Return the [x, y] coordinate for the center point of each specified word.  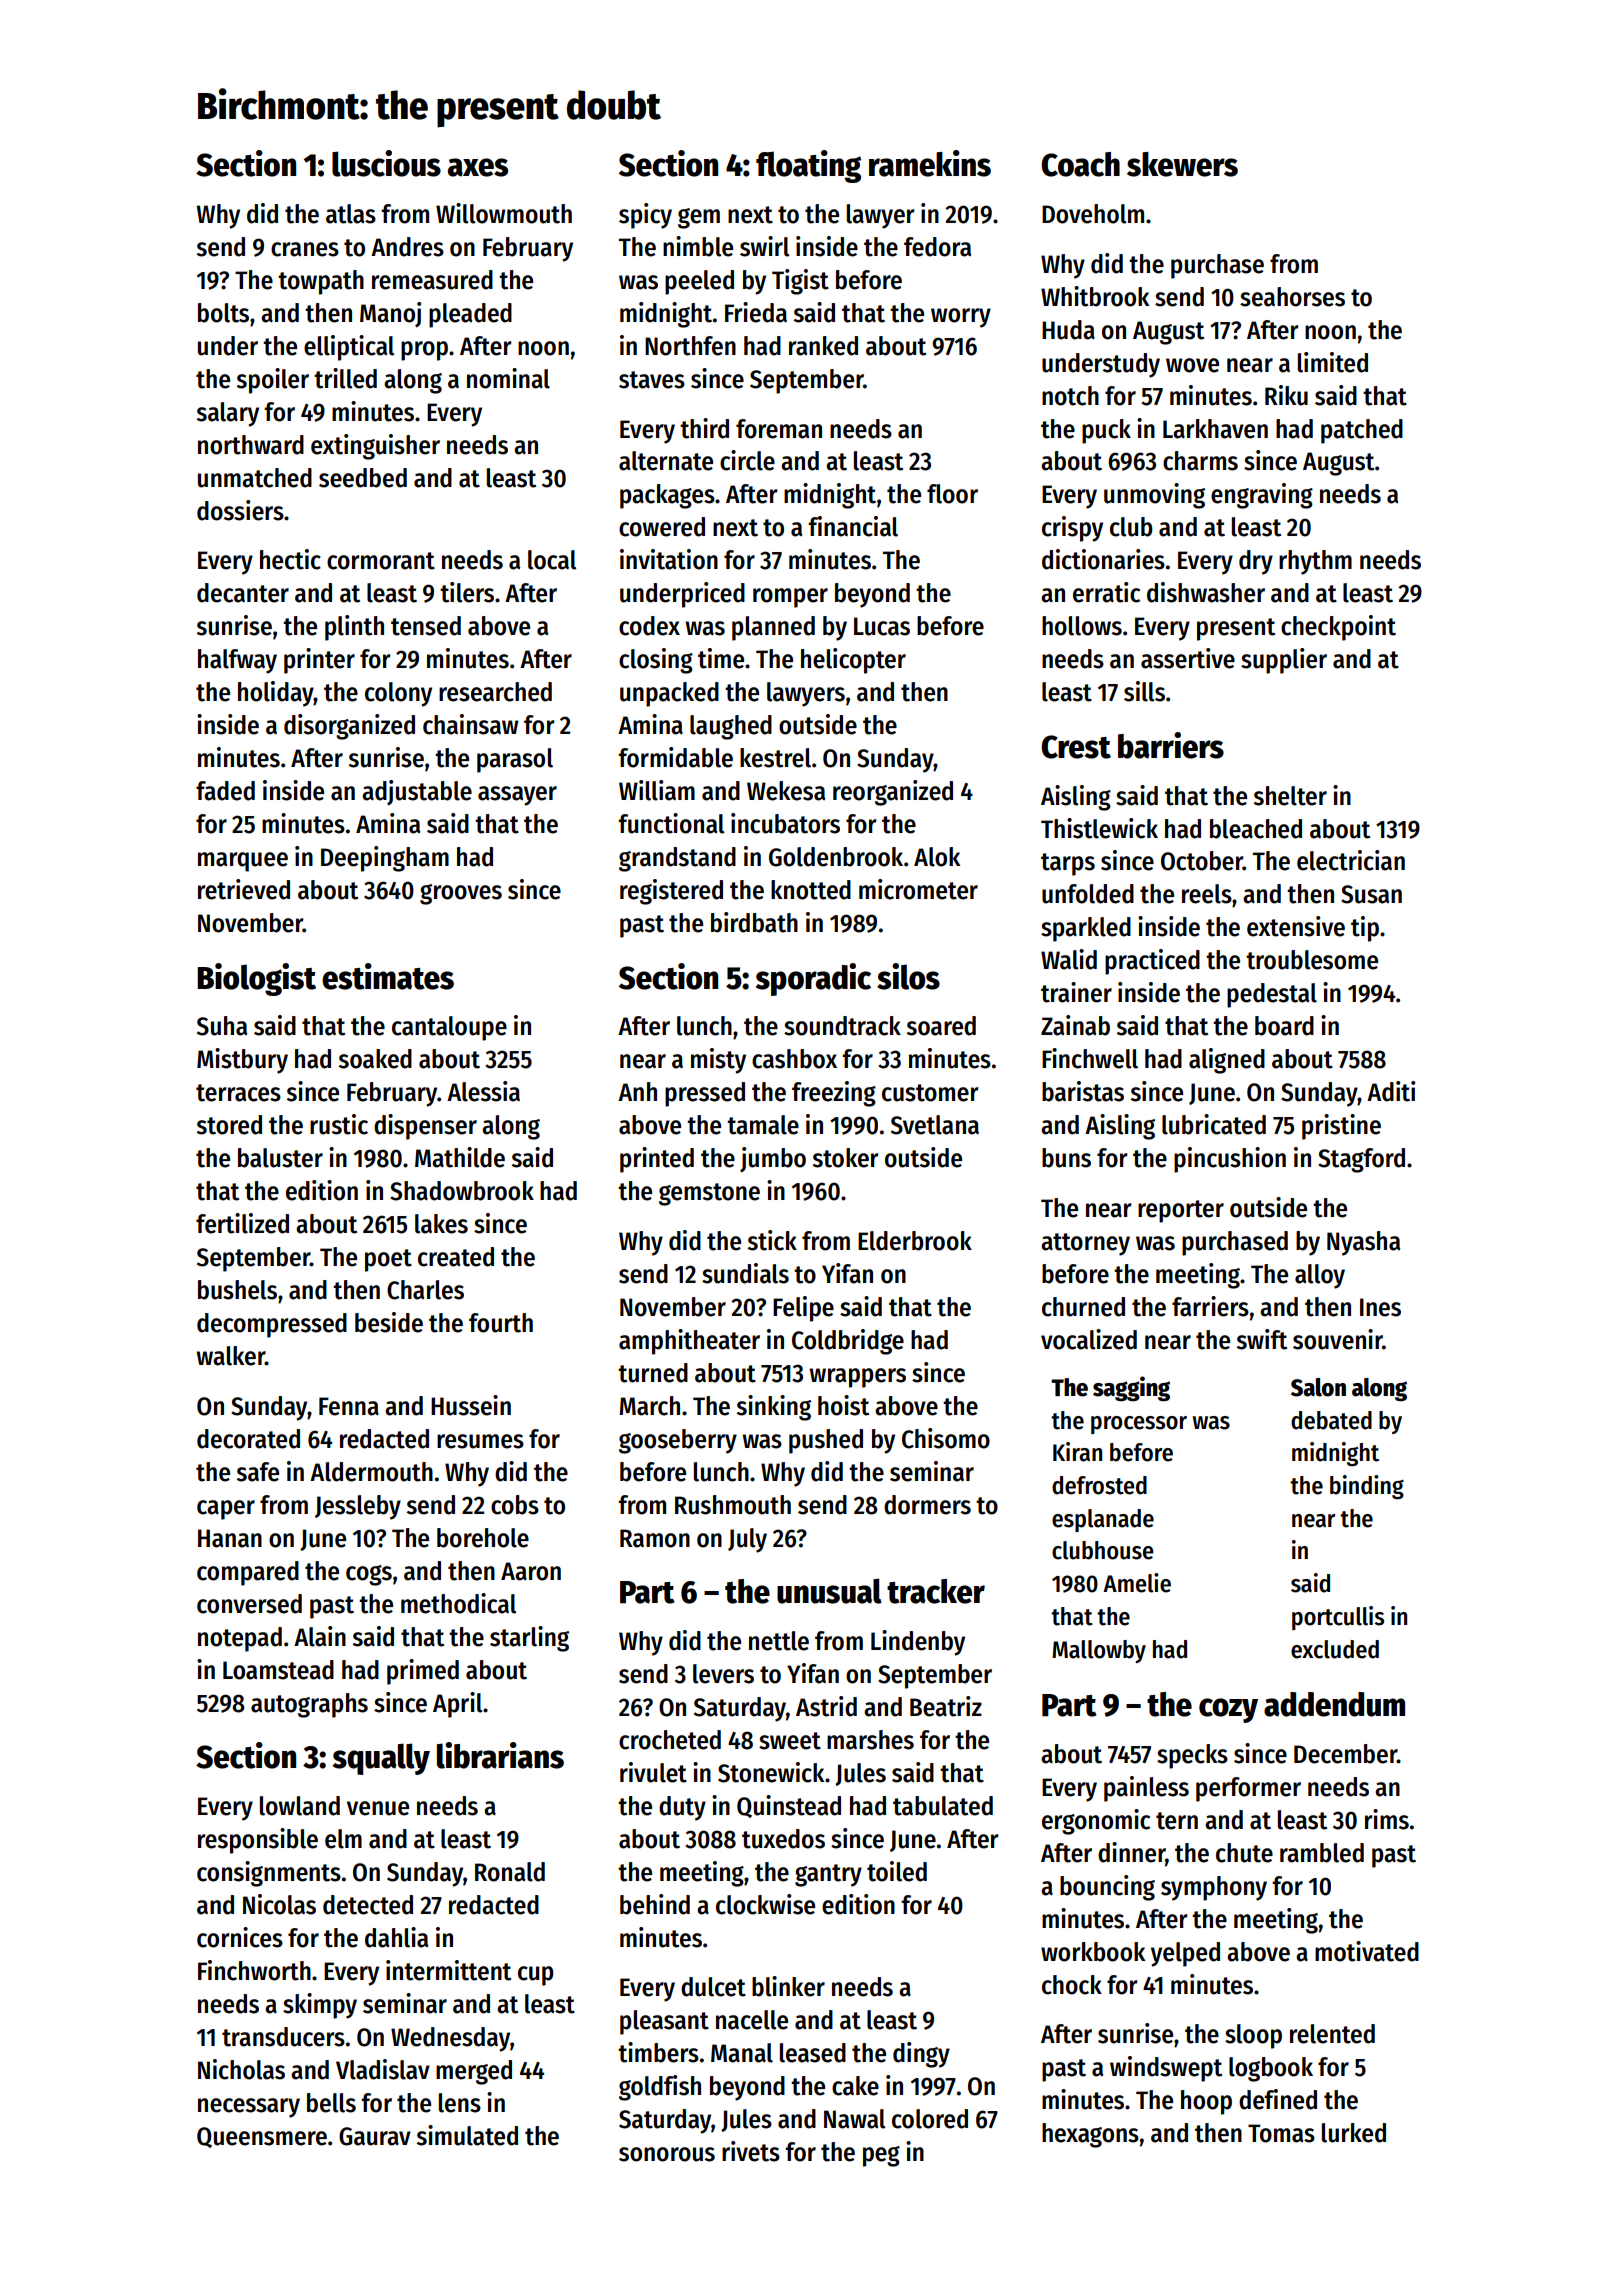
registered [671, 892]
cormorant [381, 561]
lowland [300, 1806]
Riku [1286, 395]
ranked [823, 346]
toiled [897, 1871]
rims [1387, 1819]
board [1284, 1026]
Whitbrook [1095, 296]
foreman [779, 429]
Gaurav [375, 2136]
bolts [223, 313]
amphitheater [689, 1342]
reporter [1181, 1211]
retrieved [244, 889]
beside [389, 1322]
